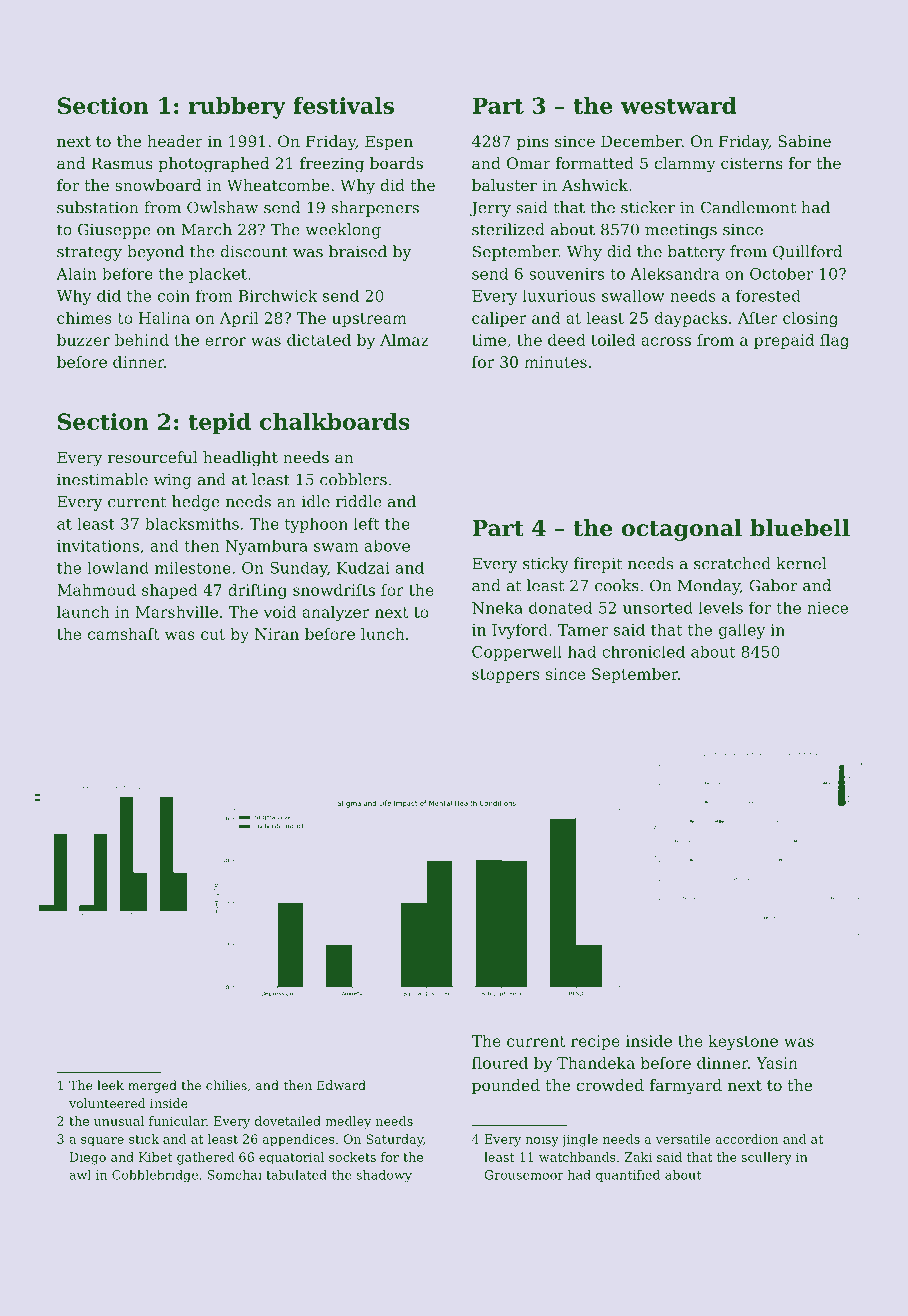 Image resolution: width=908 pixels, height=1316 pixels. I want to click on keystone, so click(743, 1042).
